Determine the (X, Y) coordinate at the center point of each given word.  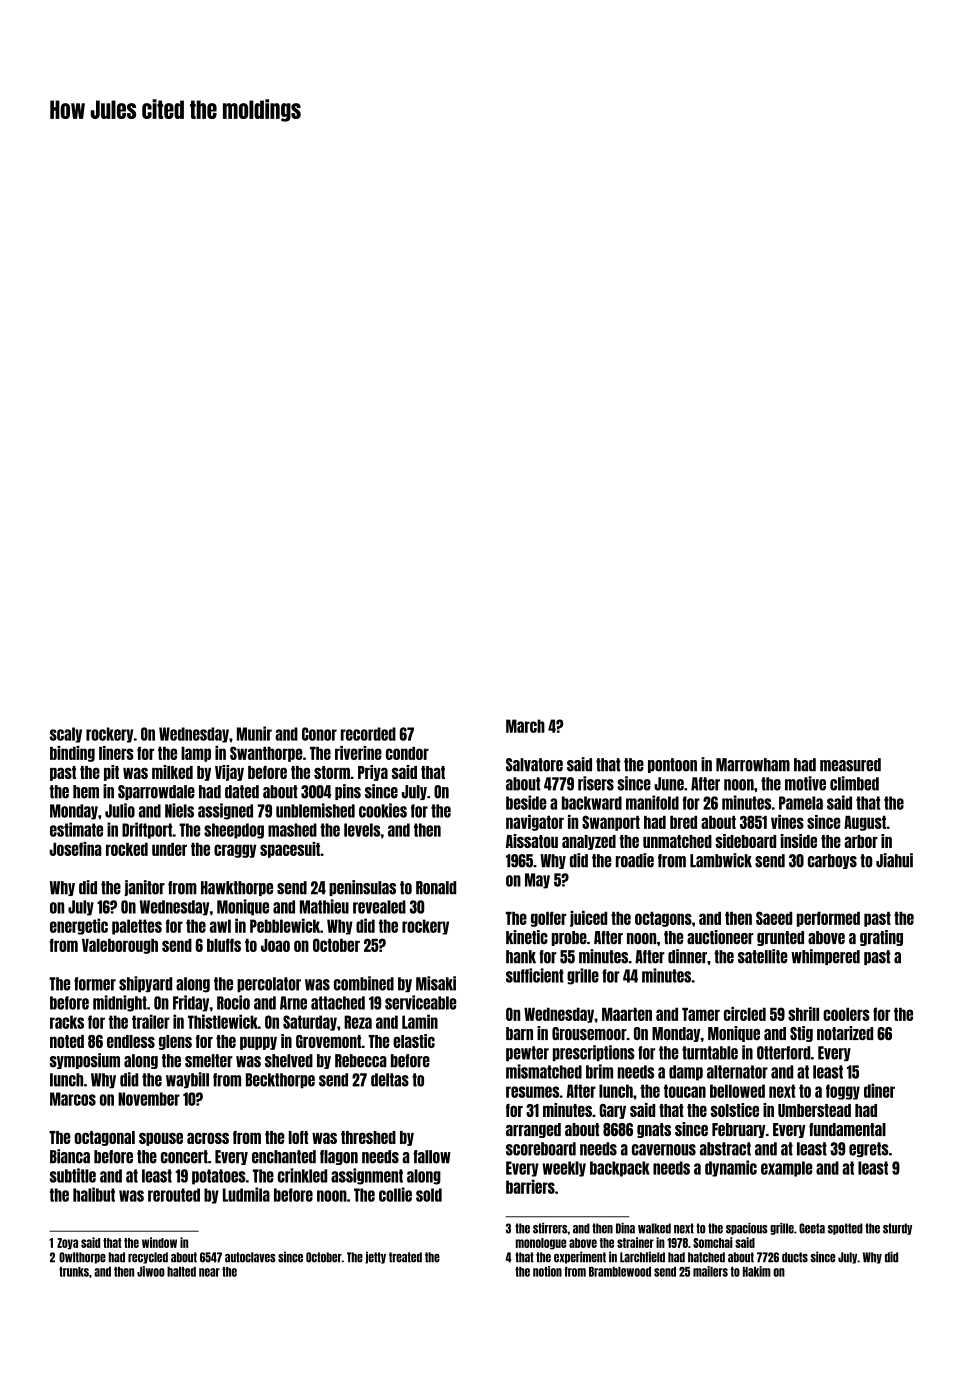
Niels (179, 810)
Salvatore (534, 765)
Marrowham (753, 765)
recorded (368, 734)
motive (805, 783)
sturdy (897, 1229)
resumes (532, 1092)
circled (745, 1014)
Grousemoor (589, 1033)
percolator (269, 984)
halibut (94, 1194)
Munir (254, 733)
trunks (74, 1272)
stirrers (550, 1228)
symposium (85, 1061)
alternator (737, 1072)
